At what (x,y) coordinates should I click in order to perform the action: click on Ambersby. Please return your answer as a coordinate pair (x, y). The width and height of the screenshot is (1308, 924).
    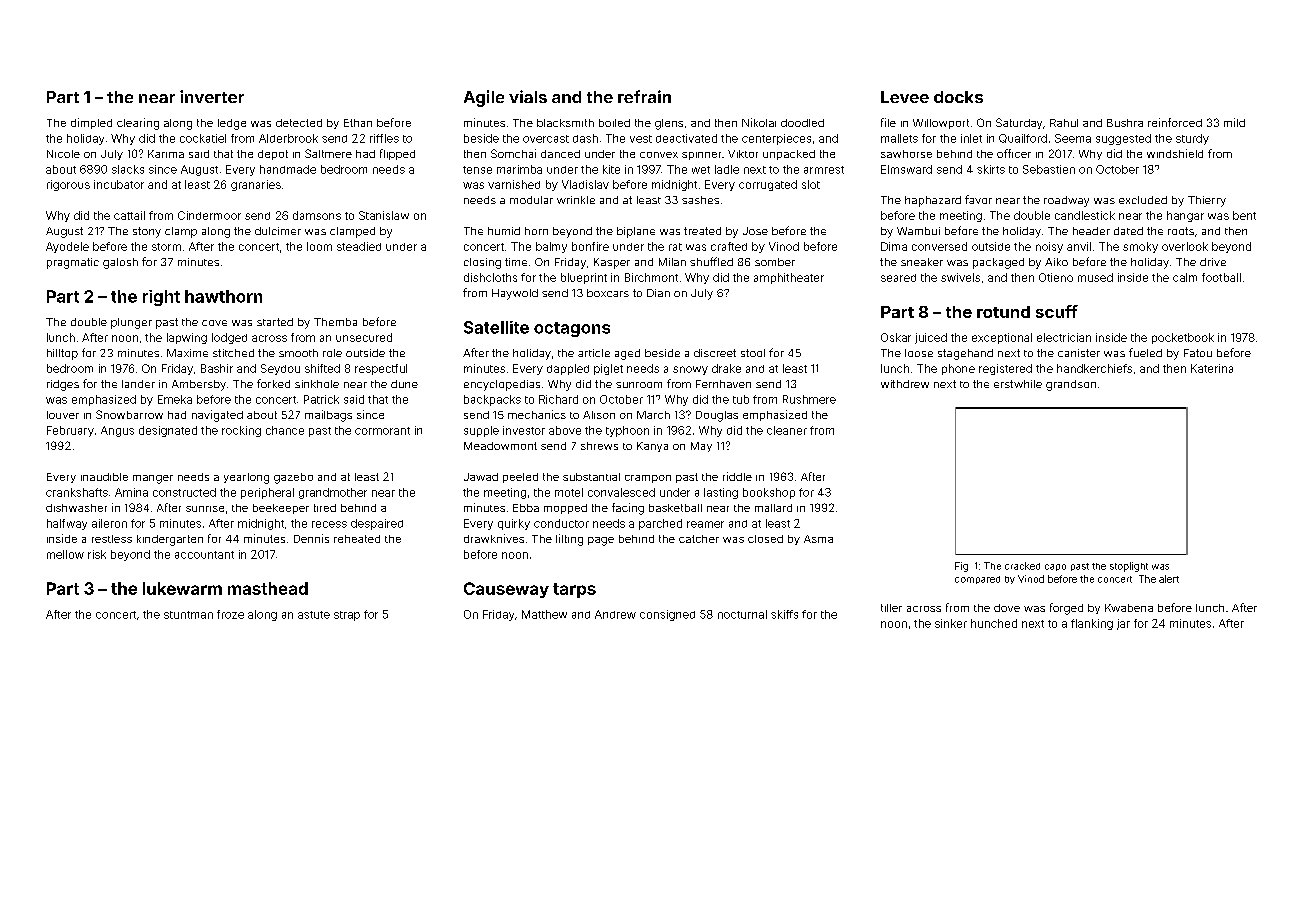
    Looking at the image, I should click on (199, 385).
